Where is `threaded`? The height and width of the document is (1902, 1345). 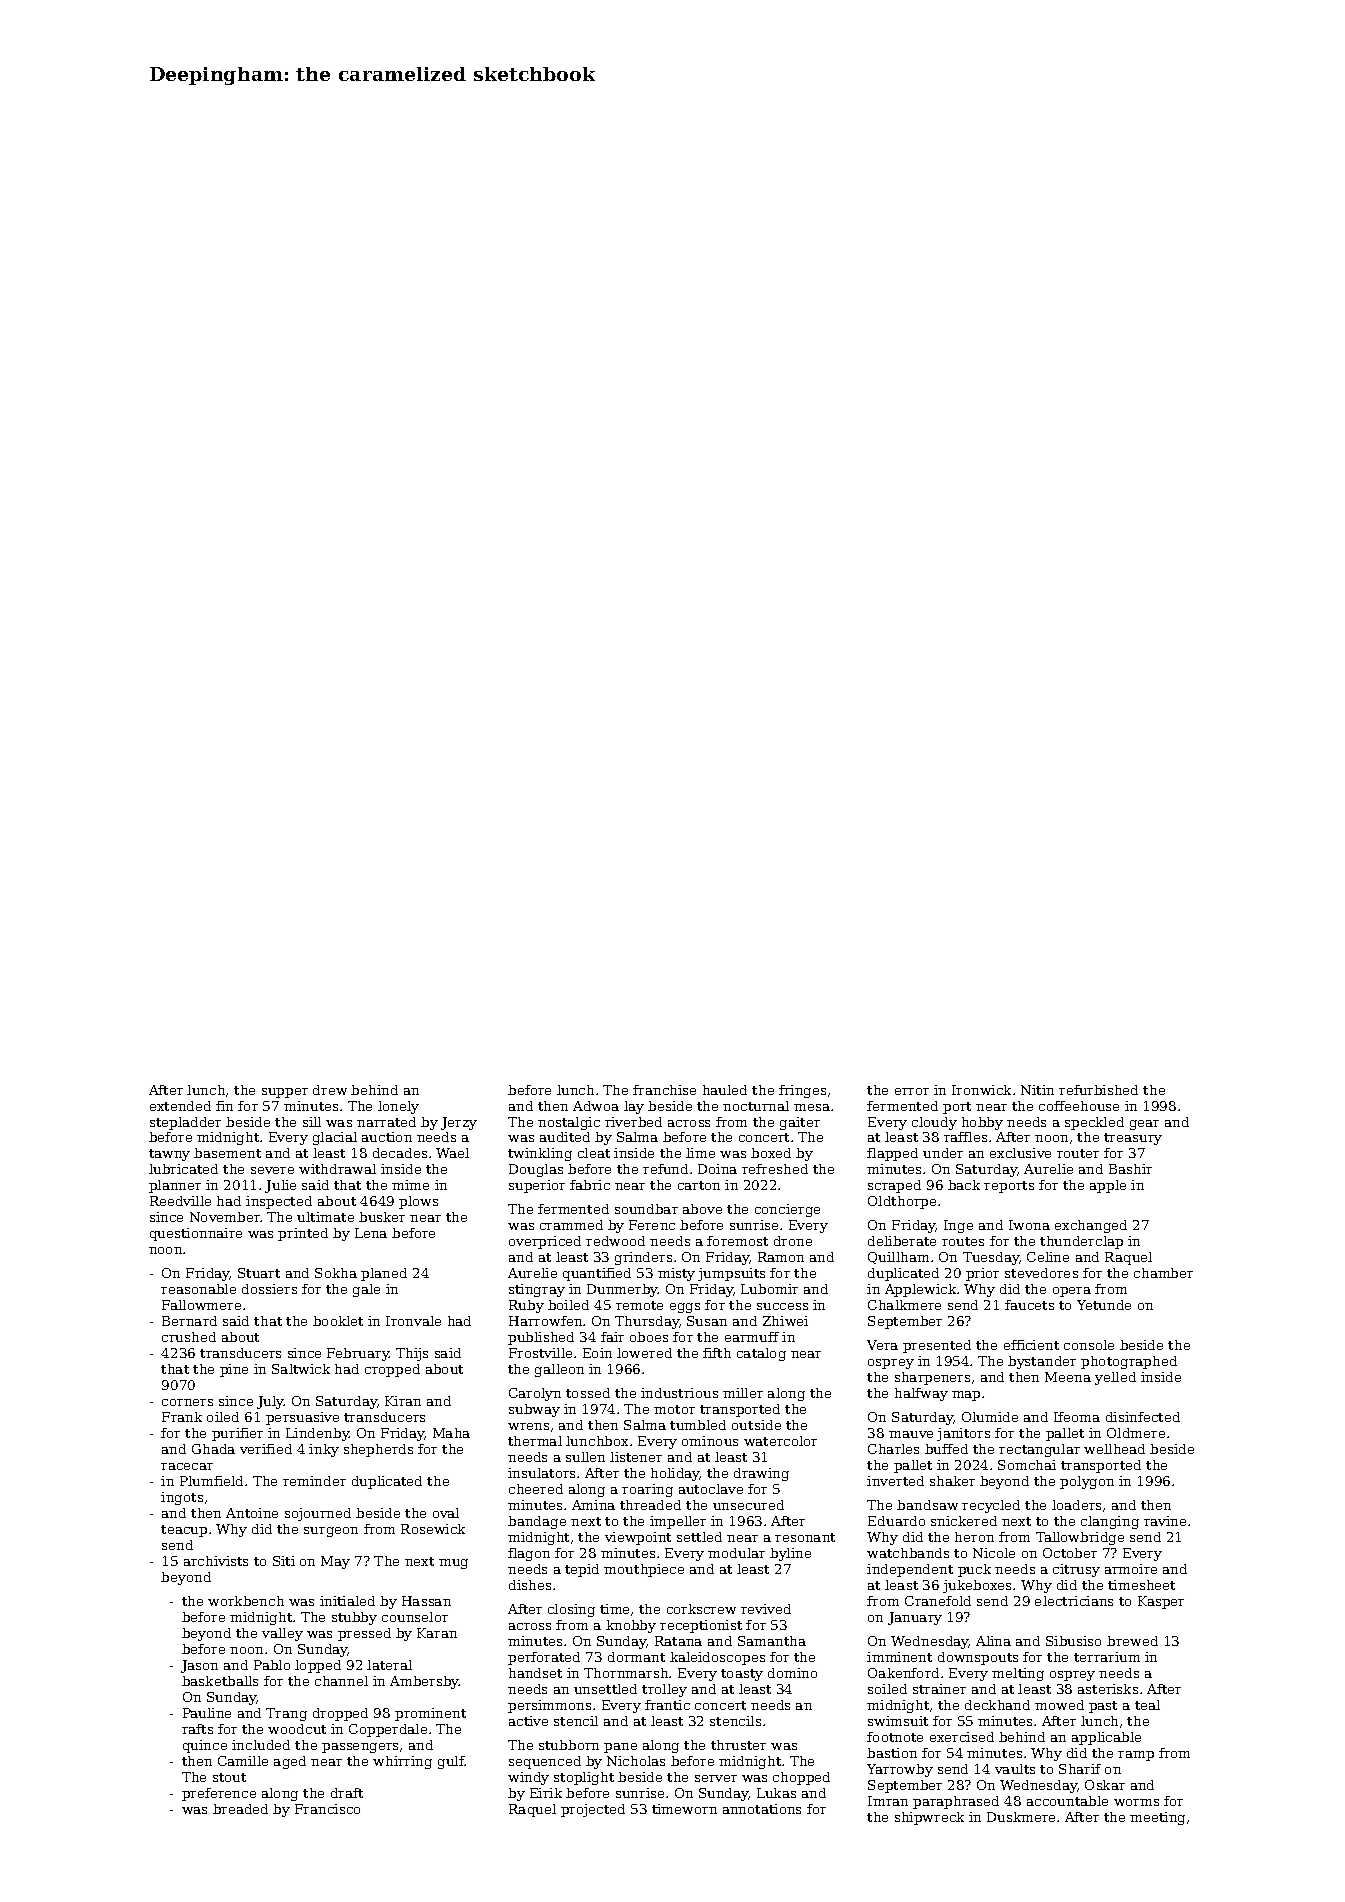 threaded is located at coordinates (650, 1505).
